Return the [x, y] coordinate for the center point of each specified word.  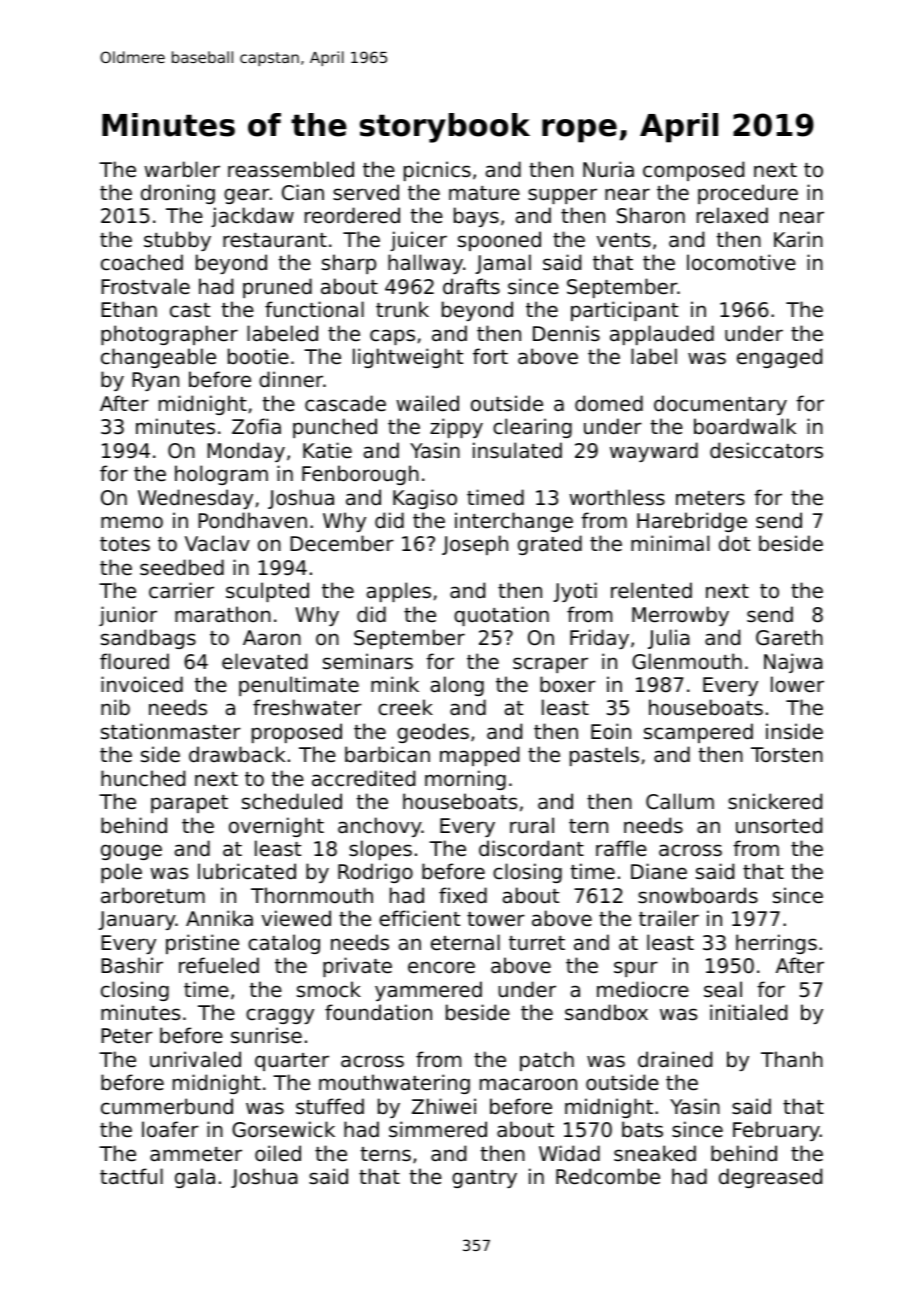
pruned [277, 288]
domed [609, 403]
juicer [418, 241]
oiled [278, 1153]
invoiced [142, 684]
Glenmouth [687, 661]
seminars [368, 661]
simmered [438, 1129]
